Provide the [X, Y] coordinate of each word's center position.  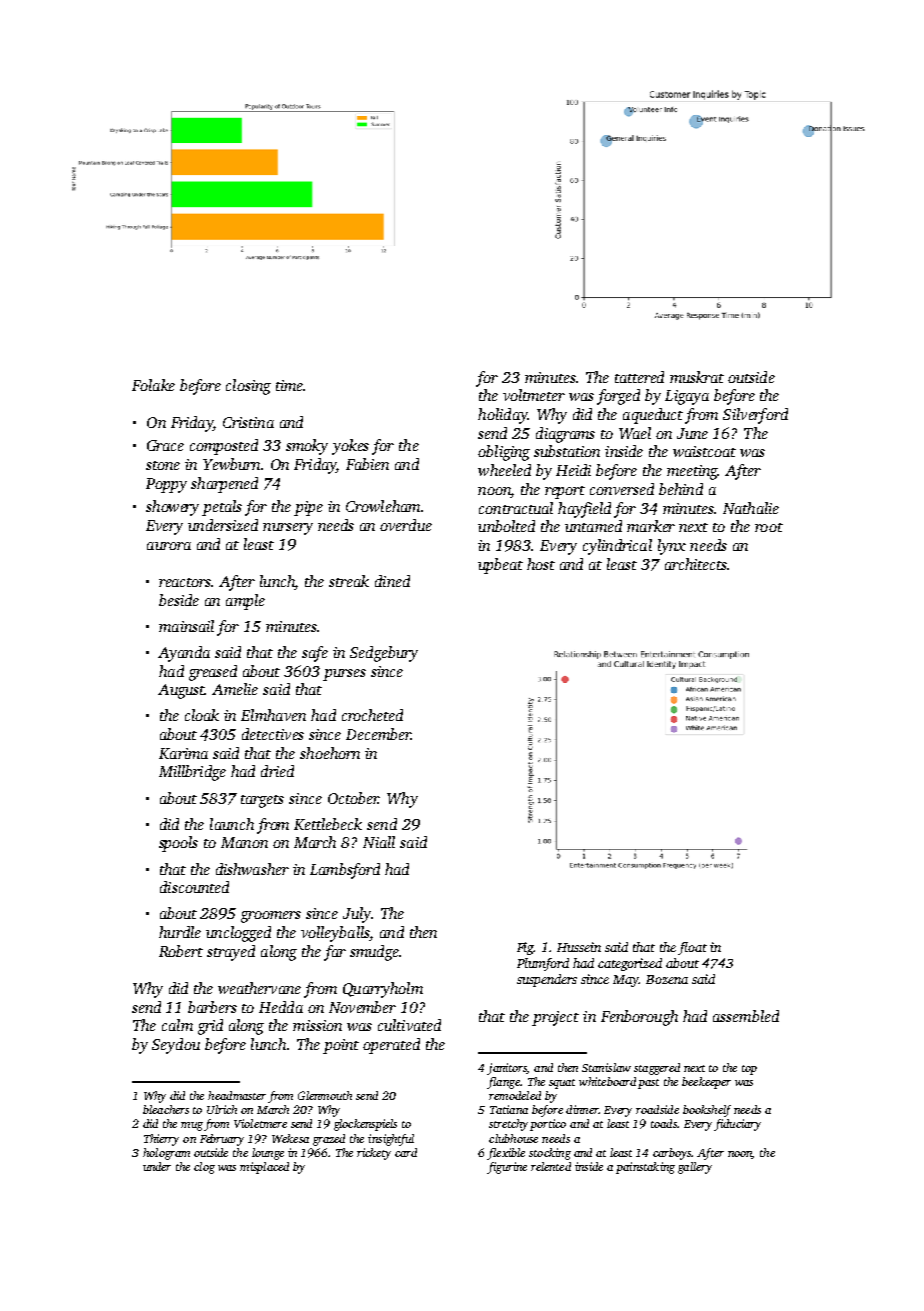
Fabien [367, 464]
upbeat [500, 566]
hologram [166, 1154]
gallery [695, 1168]
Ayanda [184, 654]
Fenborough [639, 1018]
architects [696, 564]
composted [224, 447]
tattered [639, 377]
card [406, 1152]
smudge [374, 953]
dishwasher [252, 869]
